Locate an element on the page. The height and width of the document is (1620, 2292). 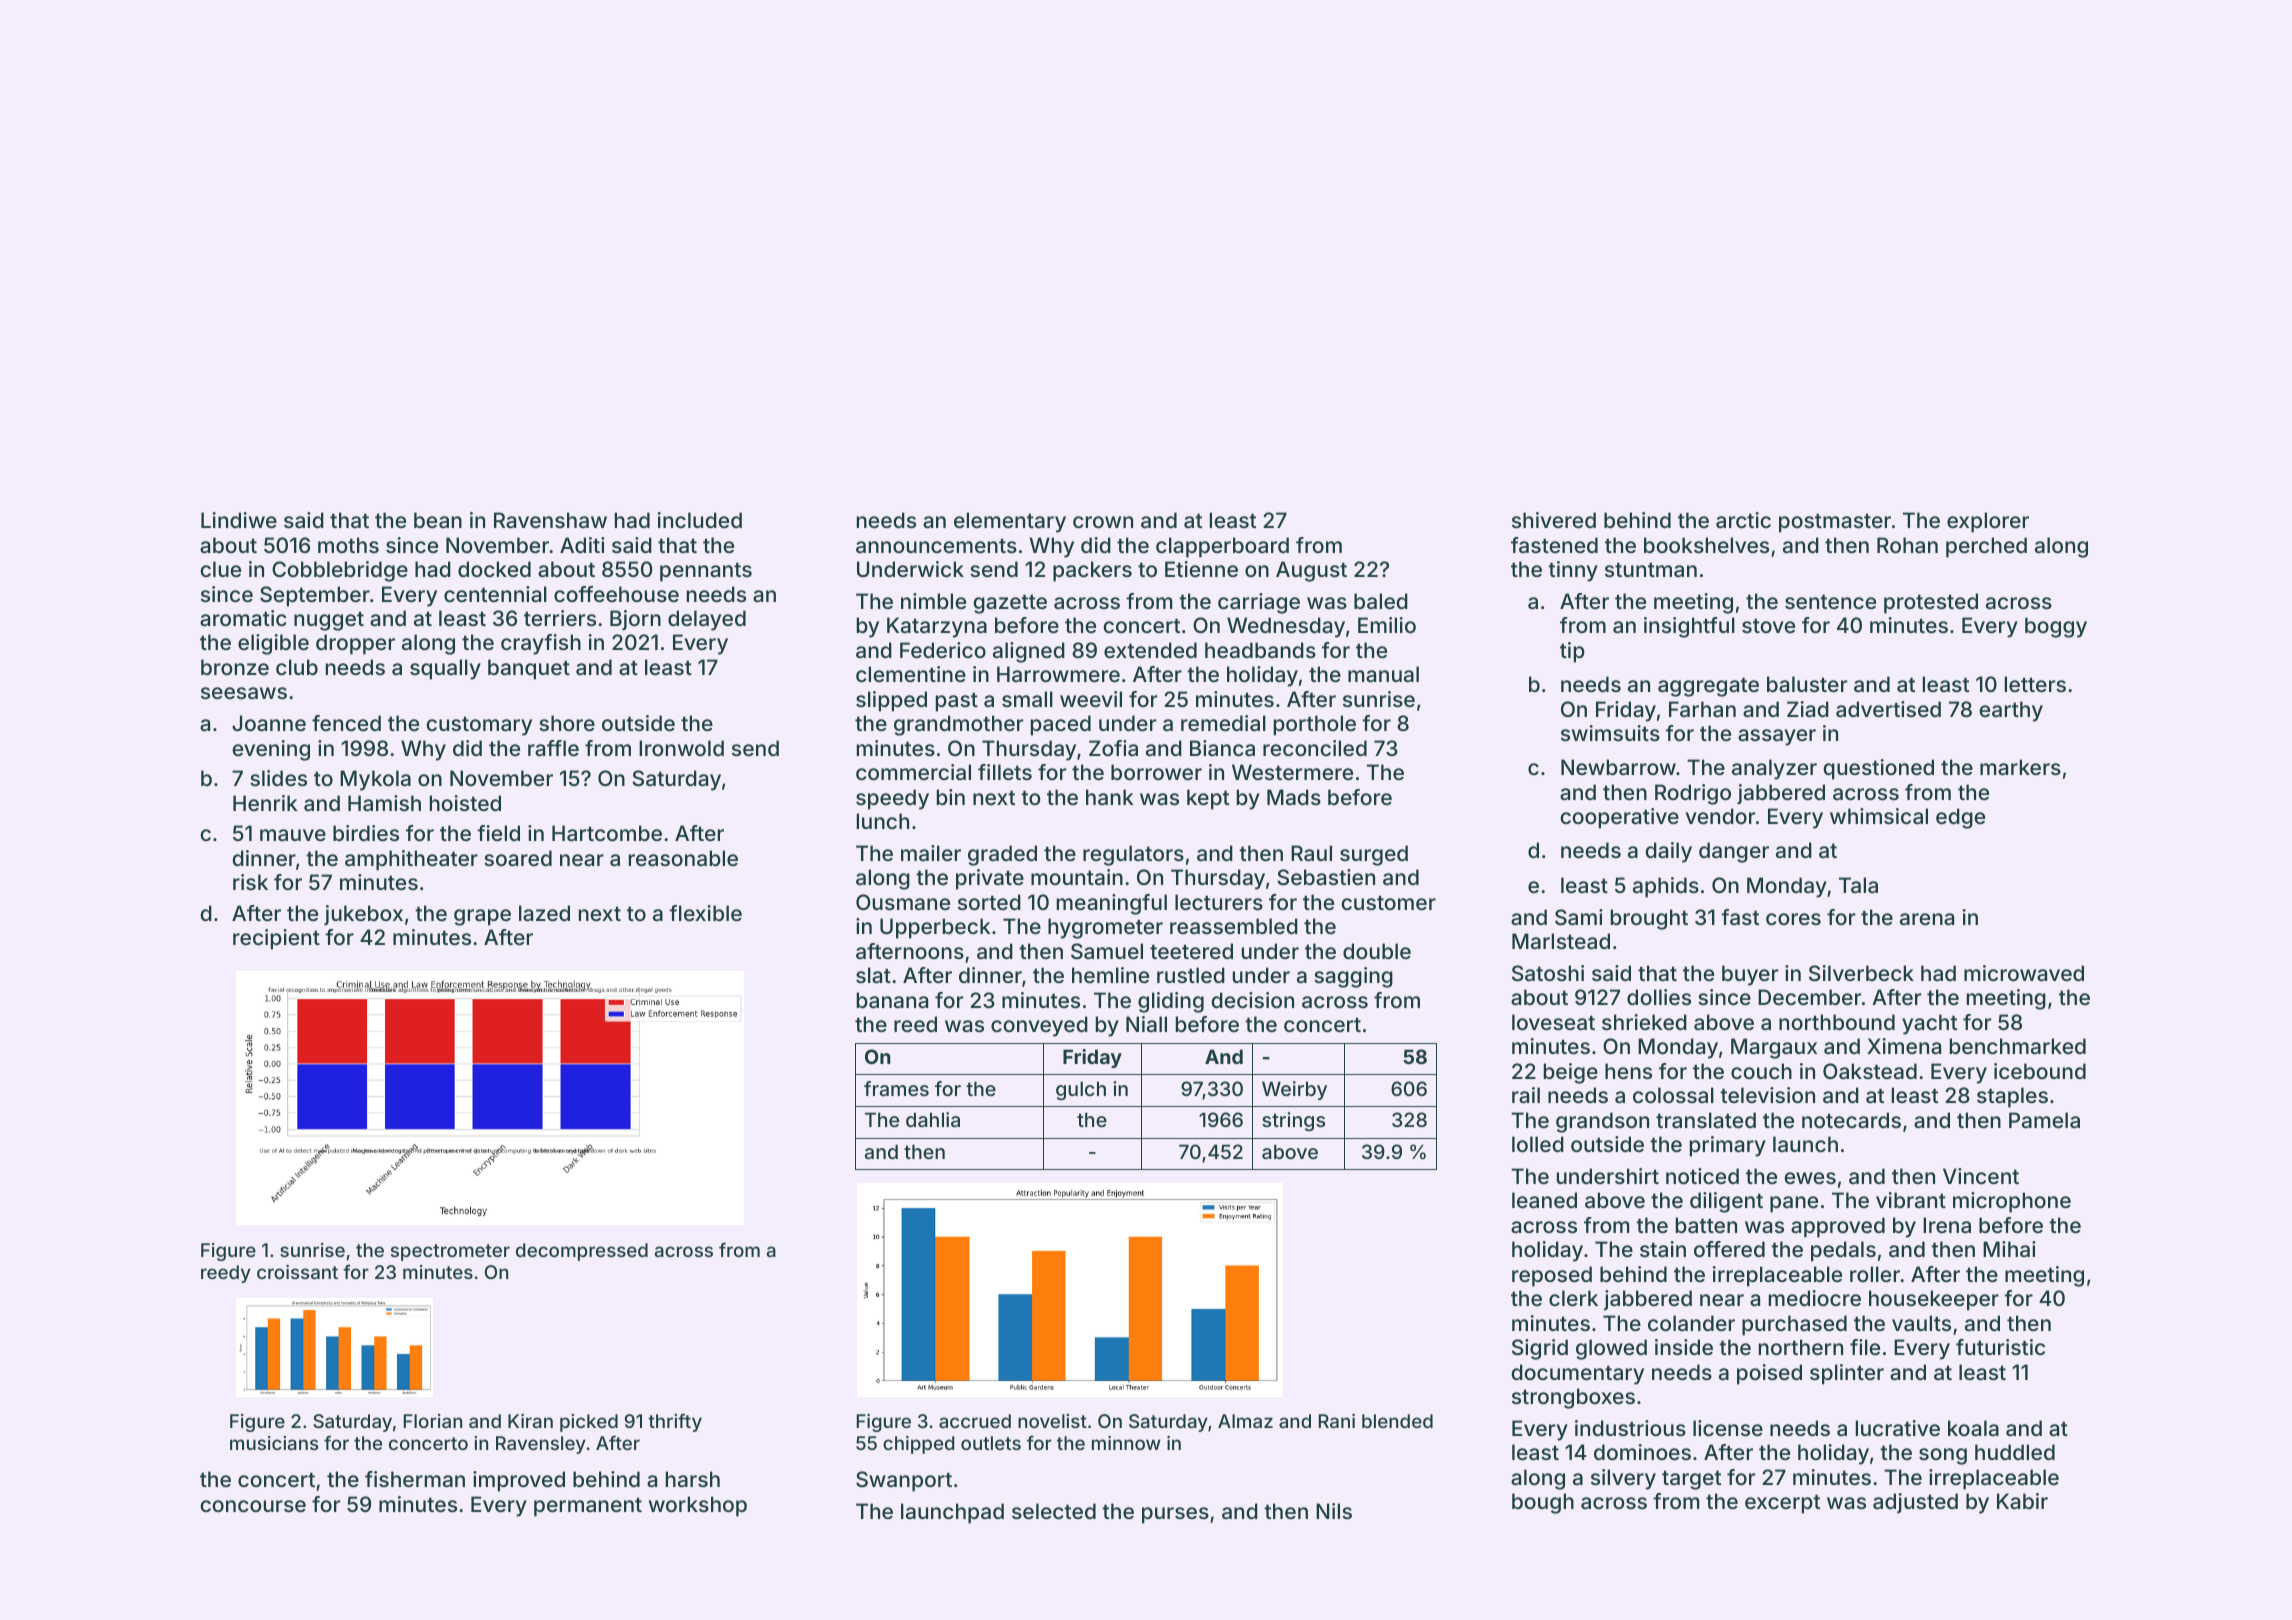
decompressed is located at coordinates (582, 1252).
